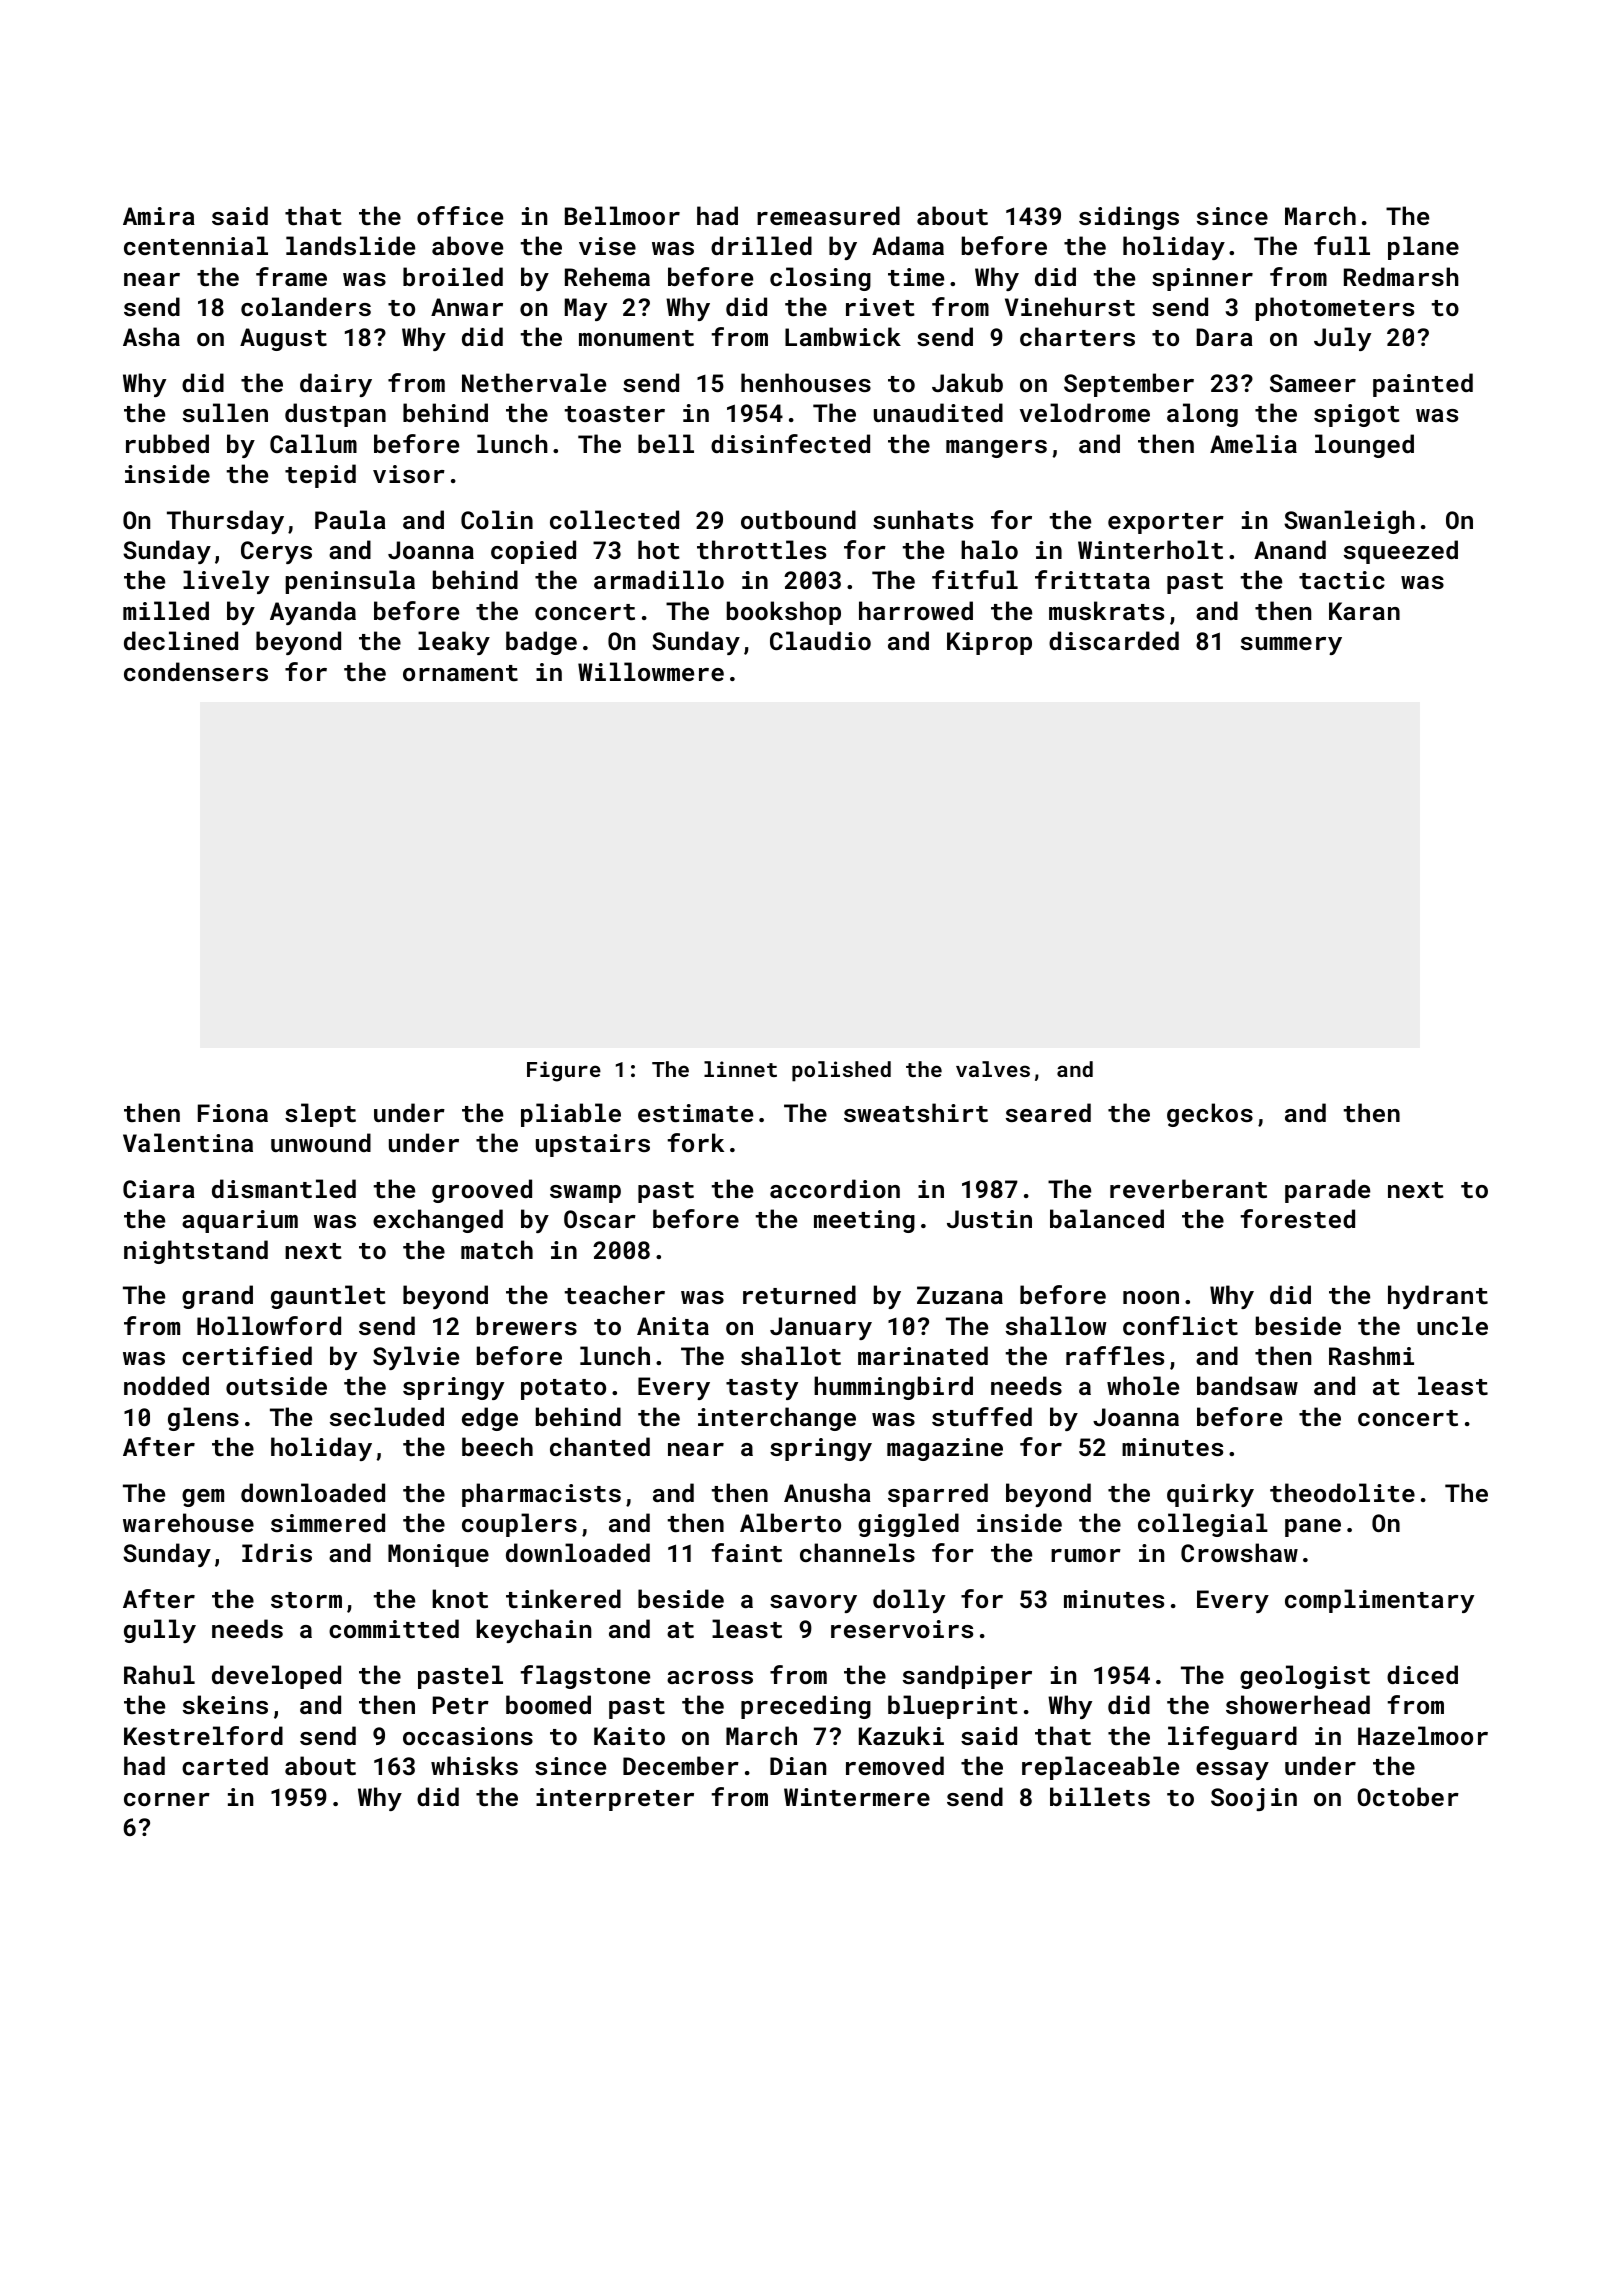 The height and width of the page is (2292, 1620). I want to click on interpreter, so click(615, 1799).
